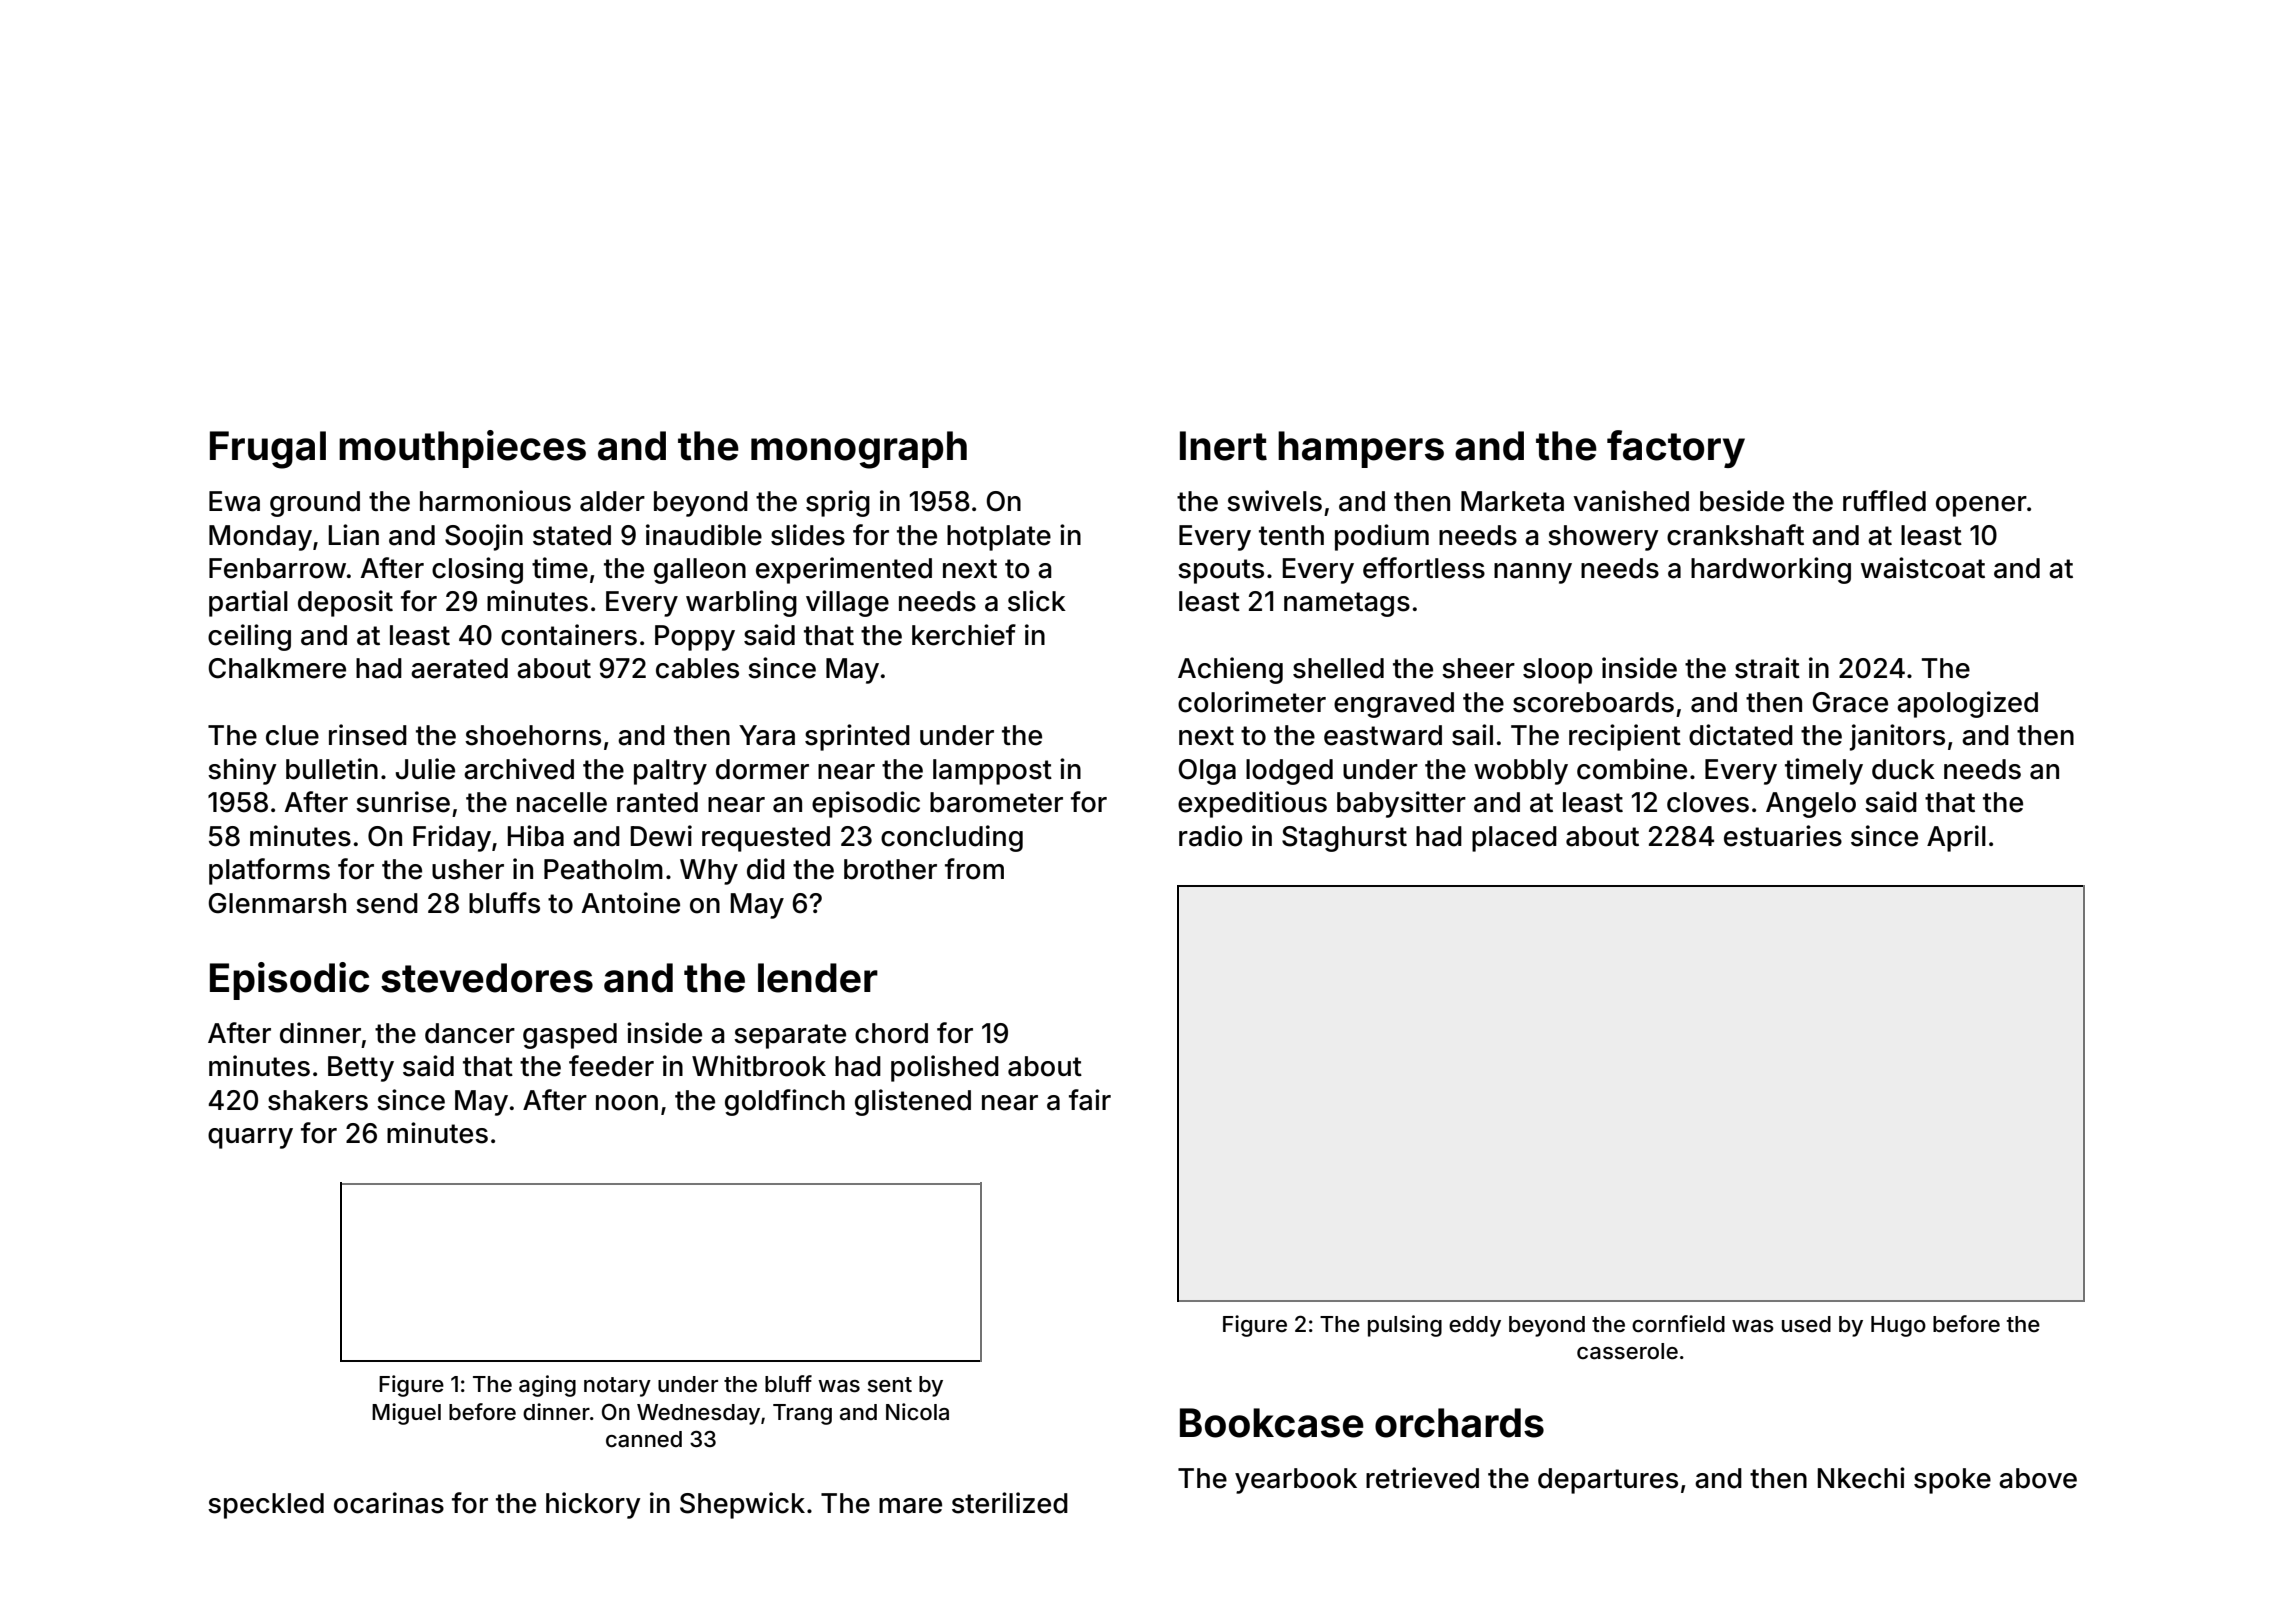  What do you see at coordinates (1956, 838) in the document?
I see `April` at bounding box center [1956, 838].
